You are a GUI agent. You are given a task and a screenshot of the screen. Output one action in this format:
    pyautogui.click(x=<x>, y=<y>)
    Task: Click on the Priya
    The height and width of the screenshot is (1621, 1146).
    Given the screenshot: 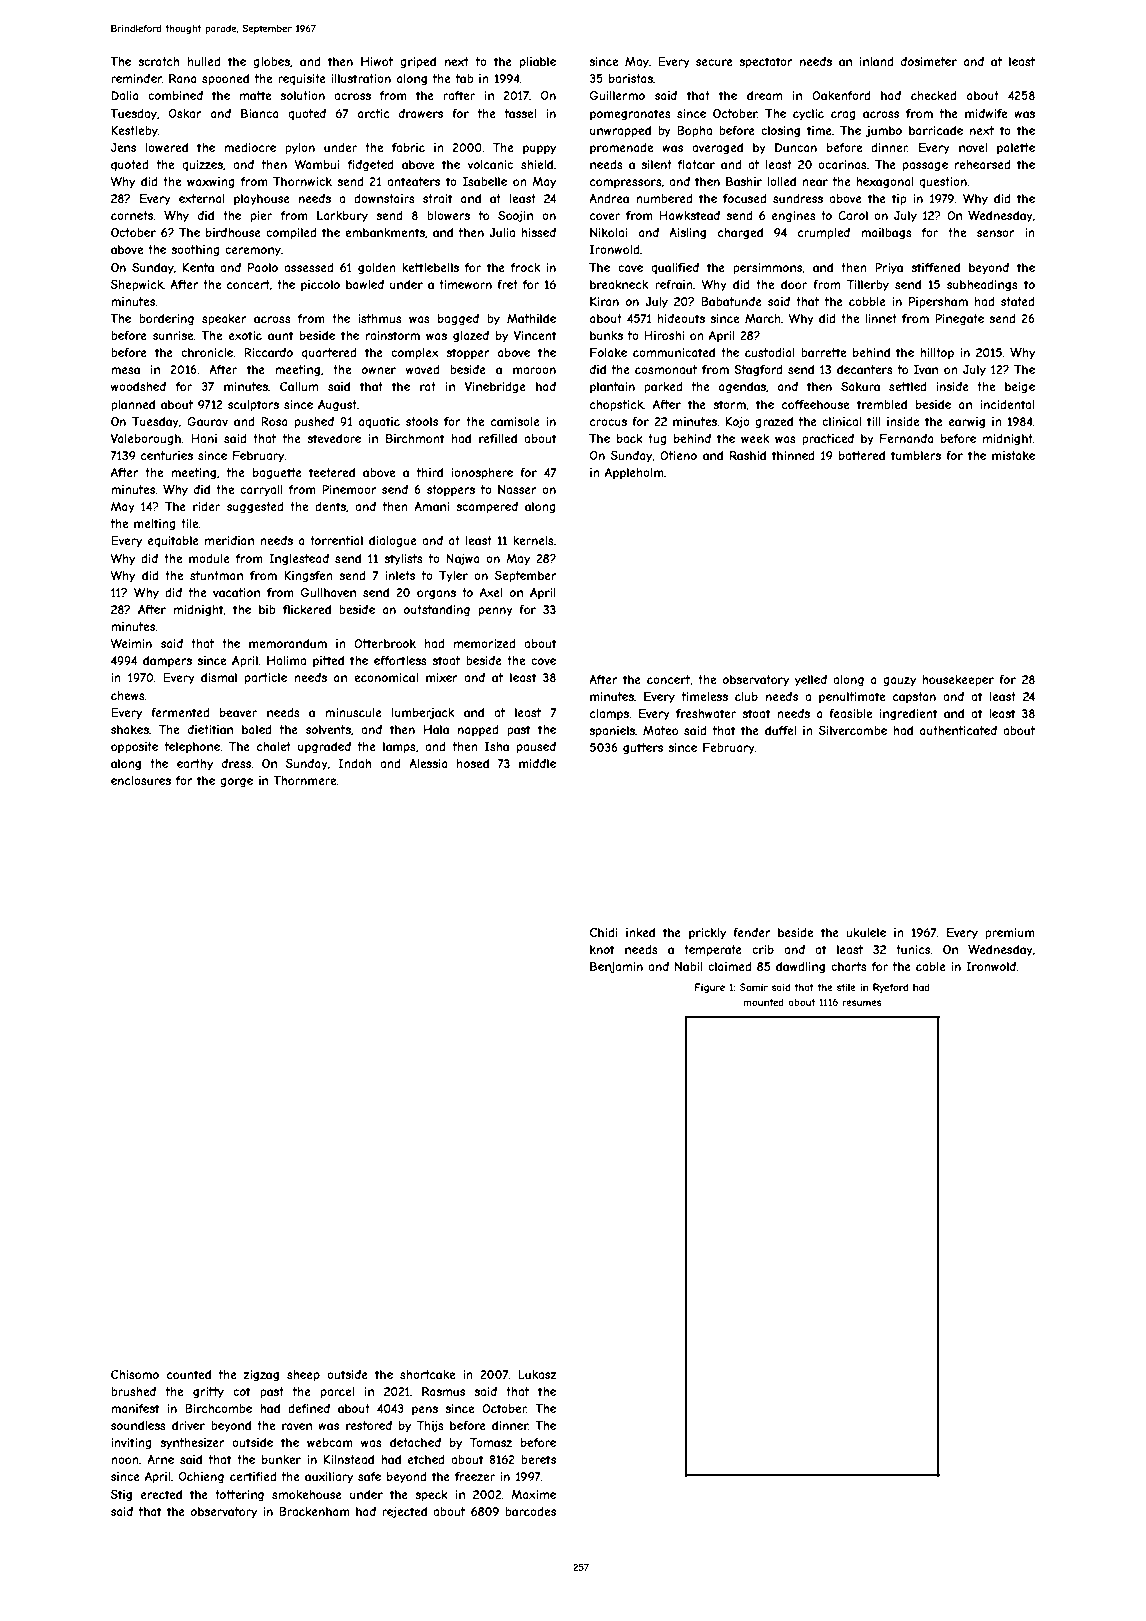 What is the action you would take?
    pyautogui.click(x=889, y=269)
